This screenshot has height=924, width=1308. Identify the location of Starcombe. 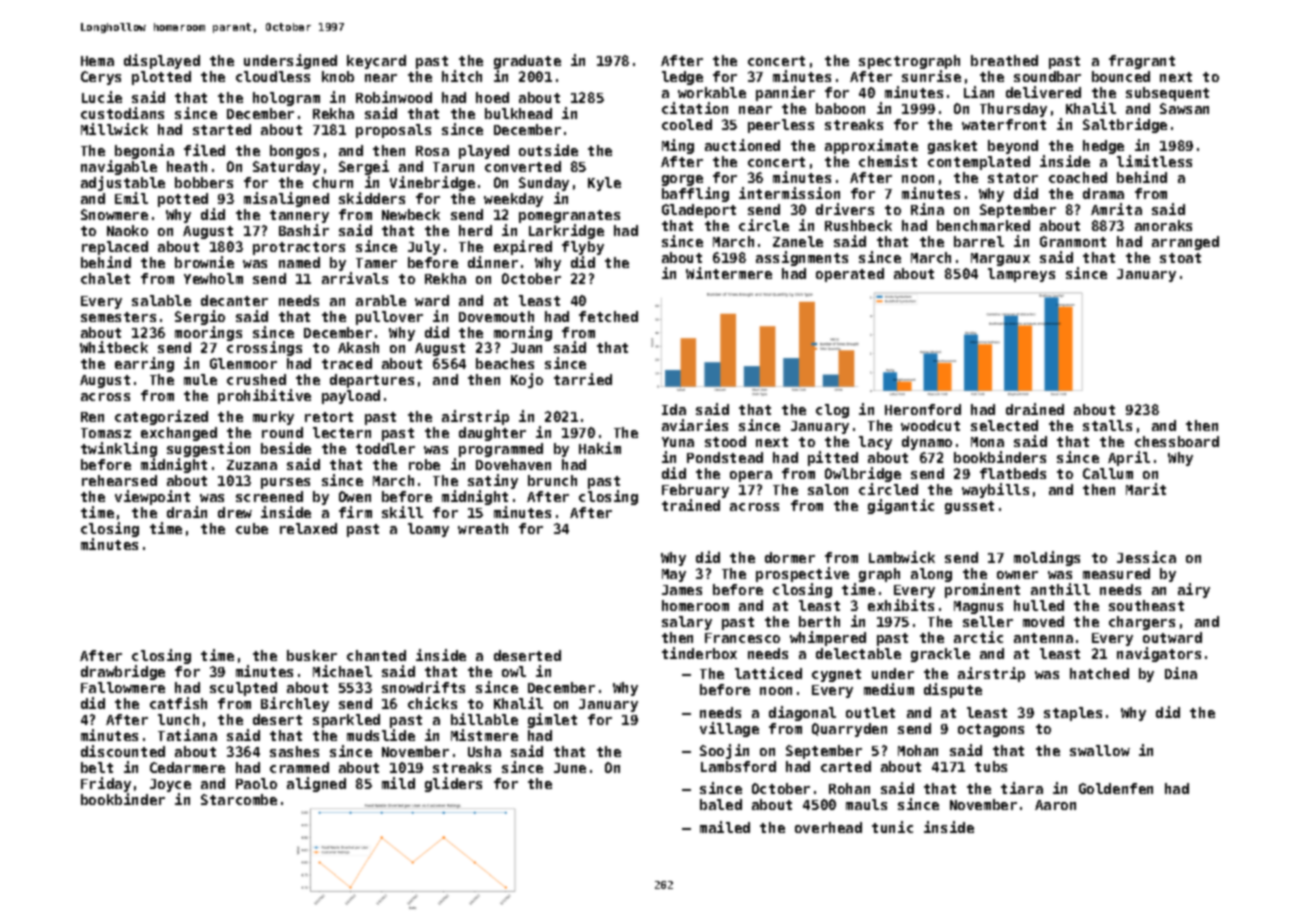
(239, 799).
